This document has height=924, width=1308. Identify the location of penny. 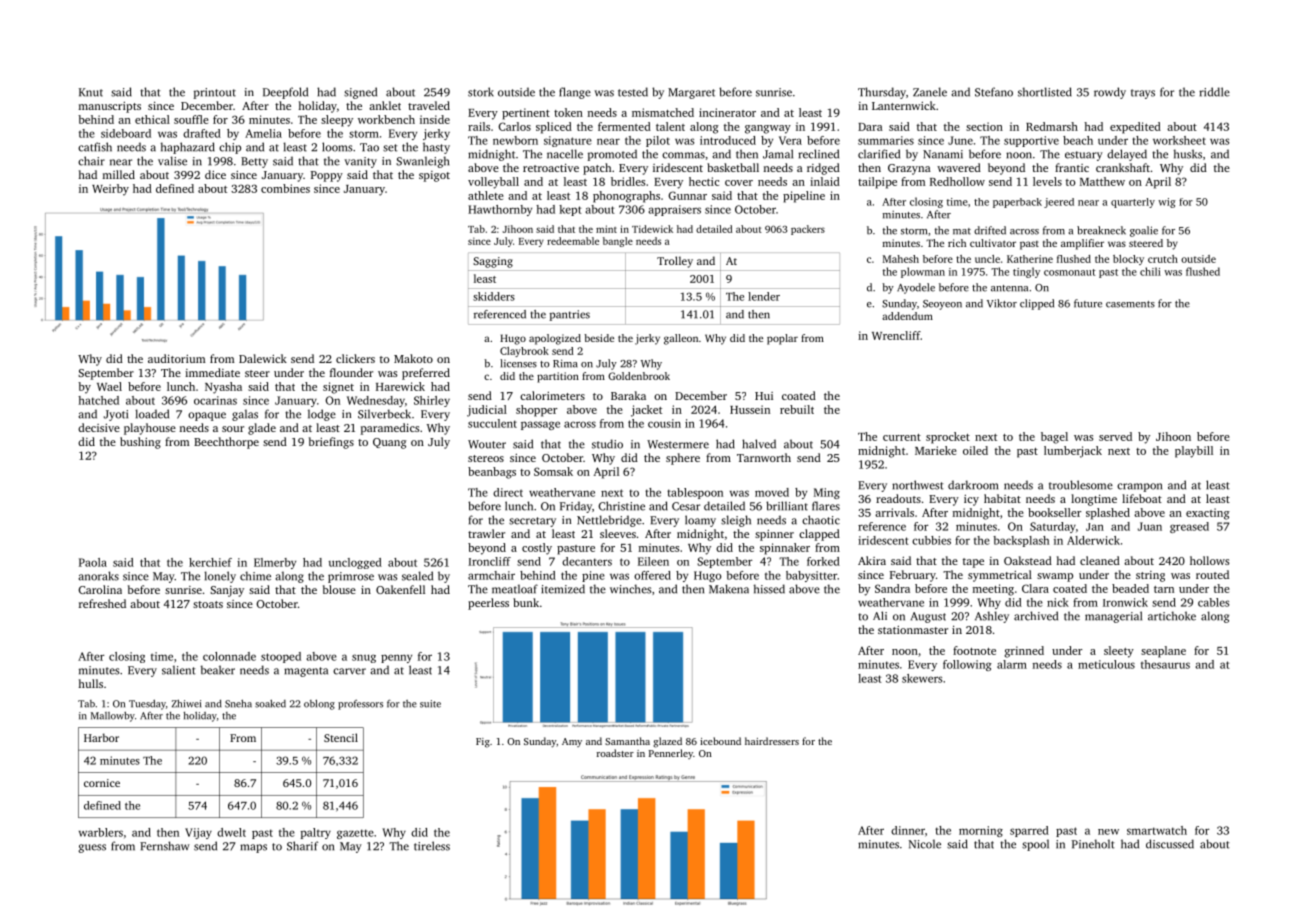
(396, 658).
